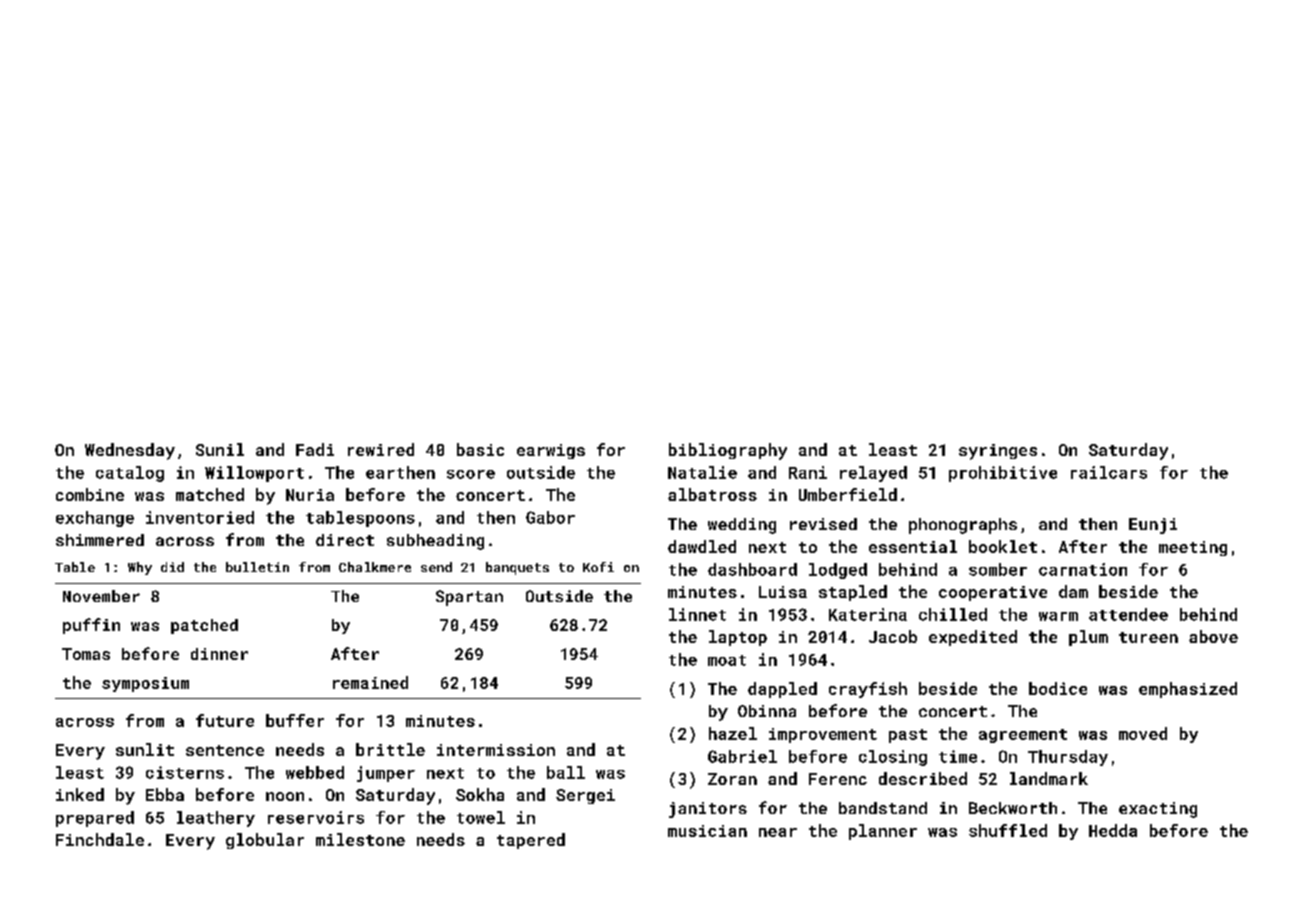 The image size is (1308, 924). I want to click on earwigs, so click(551, 451).
